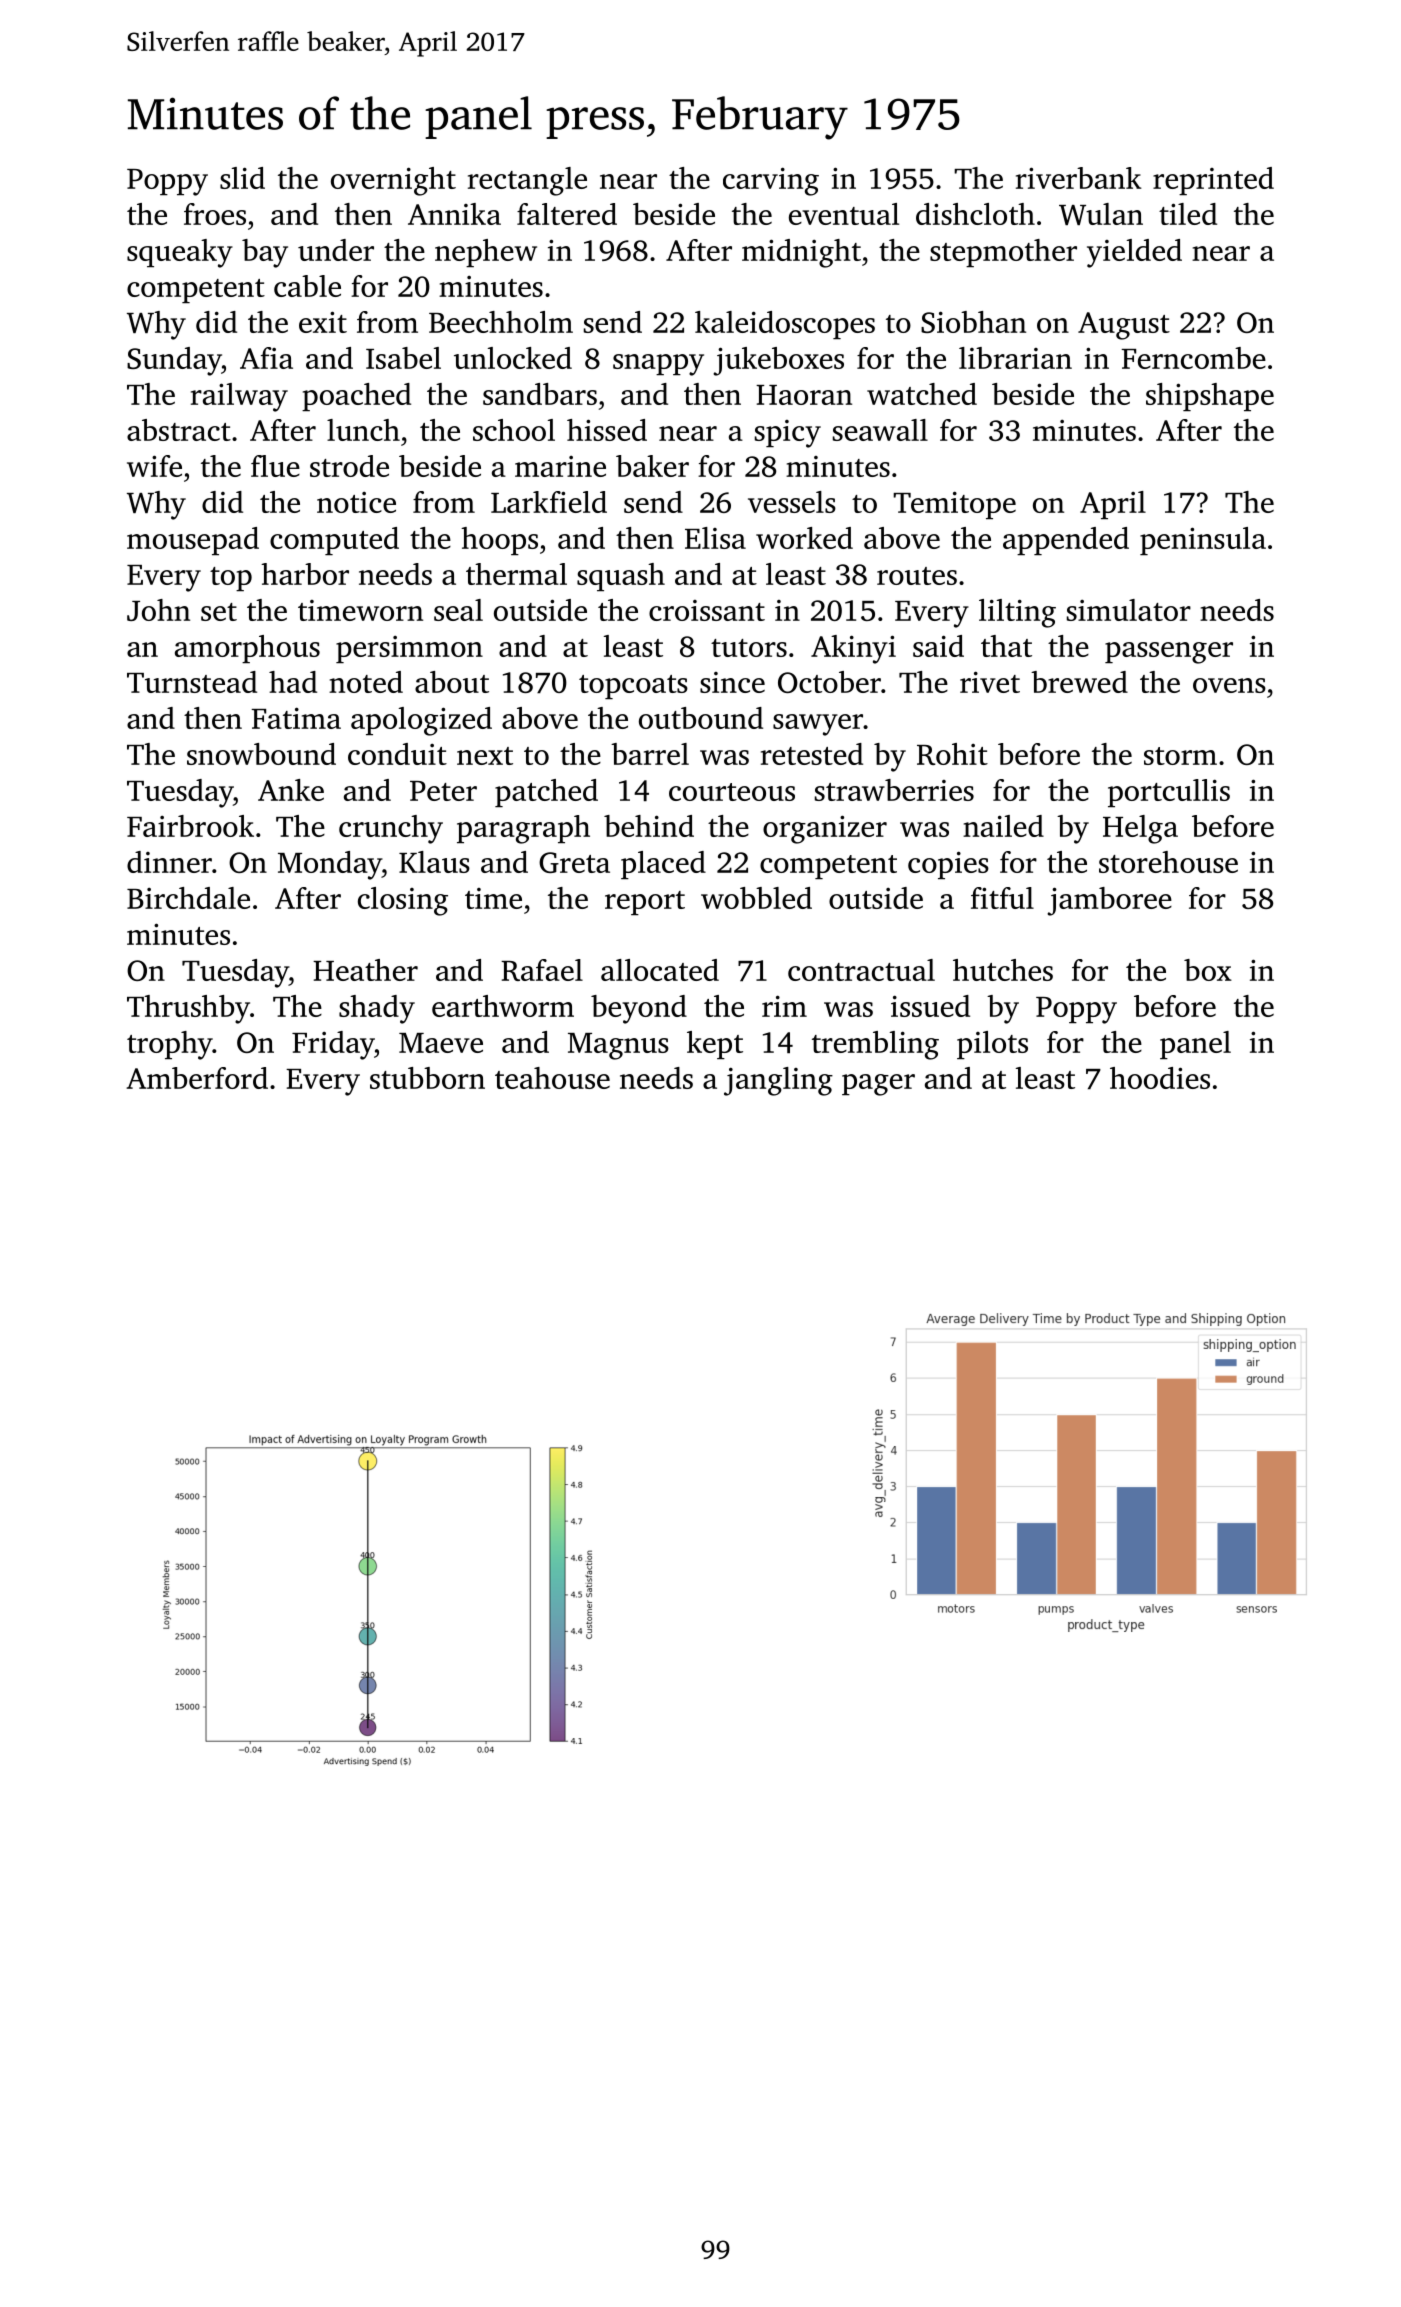 The width and height of the screenshot is (1401, 2307). Describe the element at coordinates (546, 793) in the screenshot. I see `patched` at that location.
